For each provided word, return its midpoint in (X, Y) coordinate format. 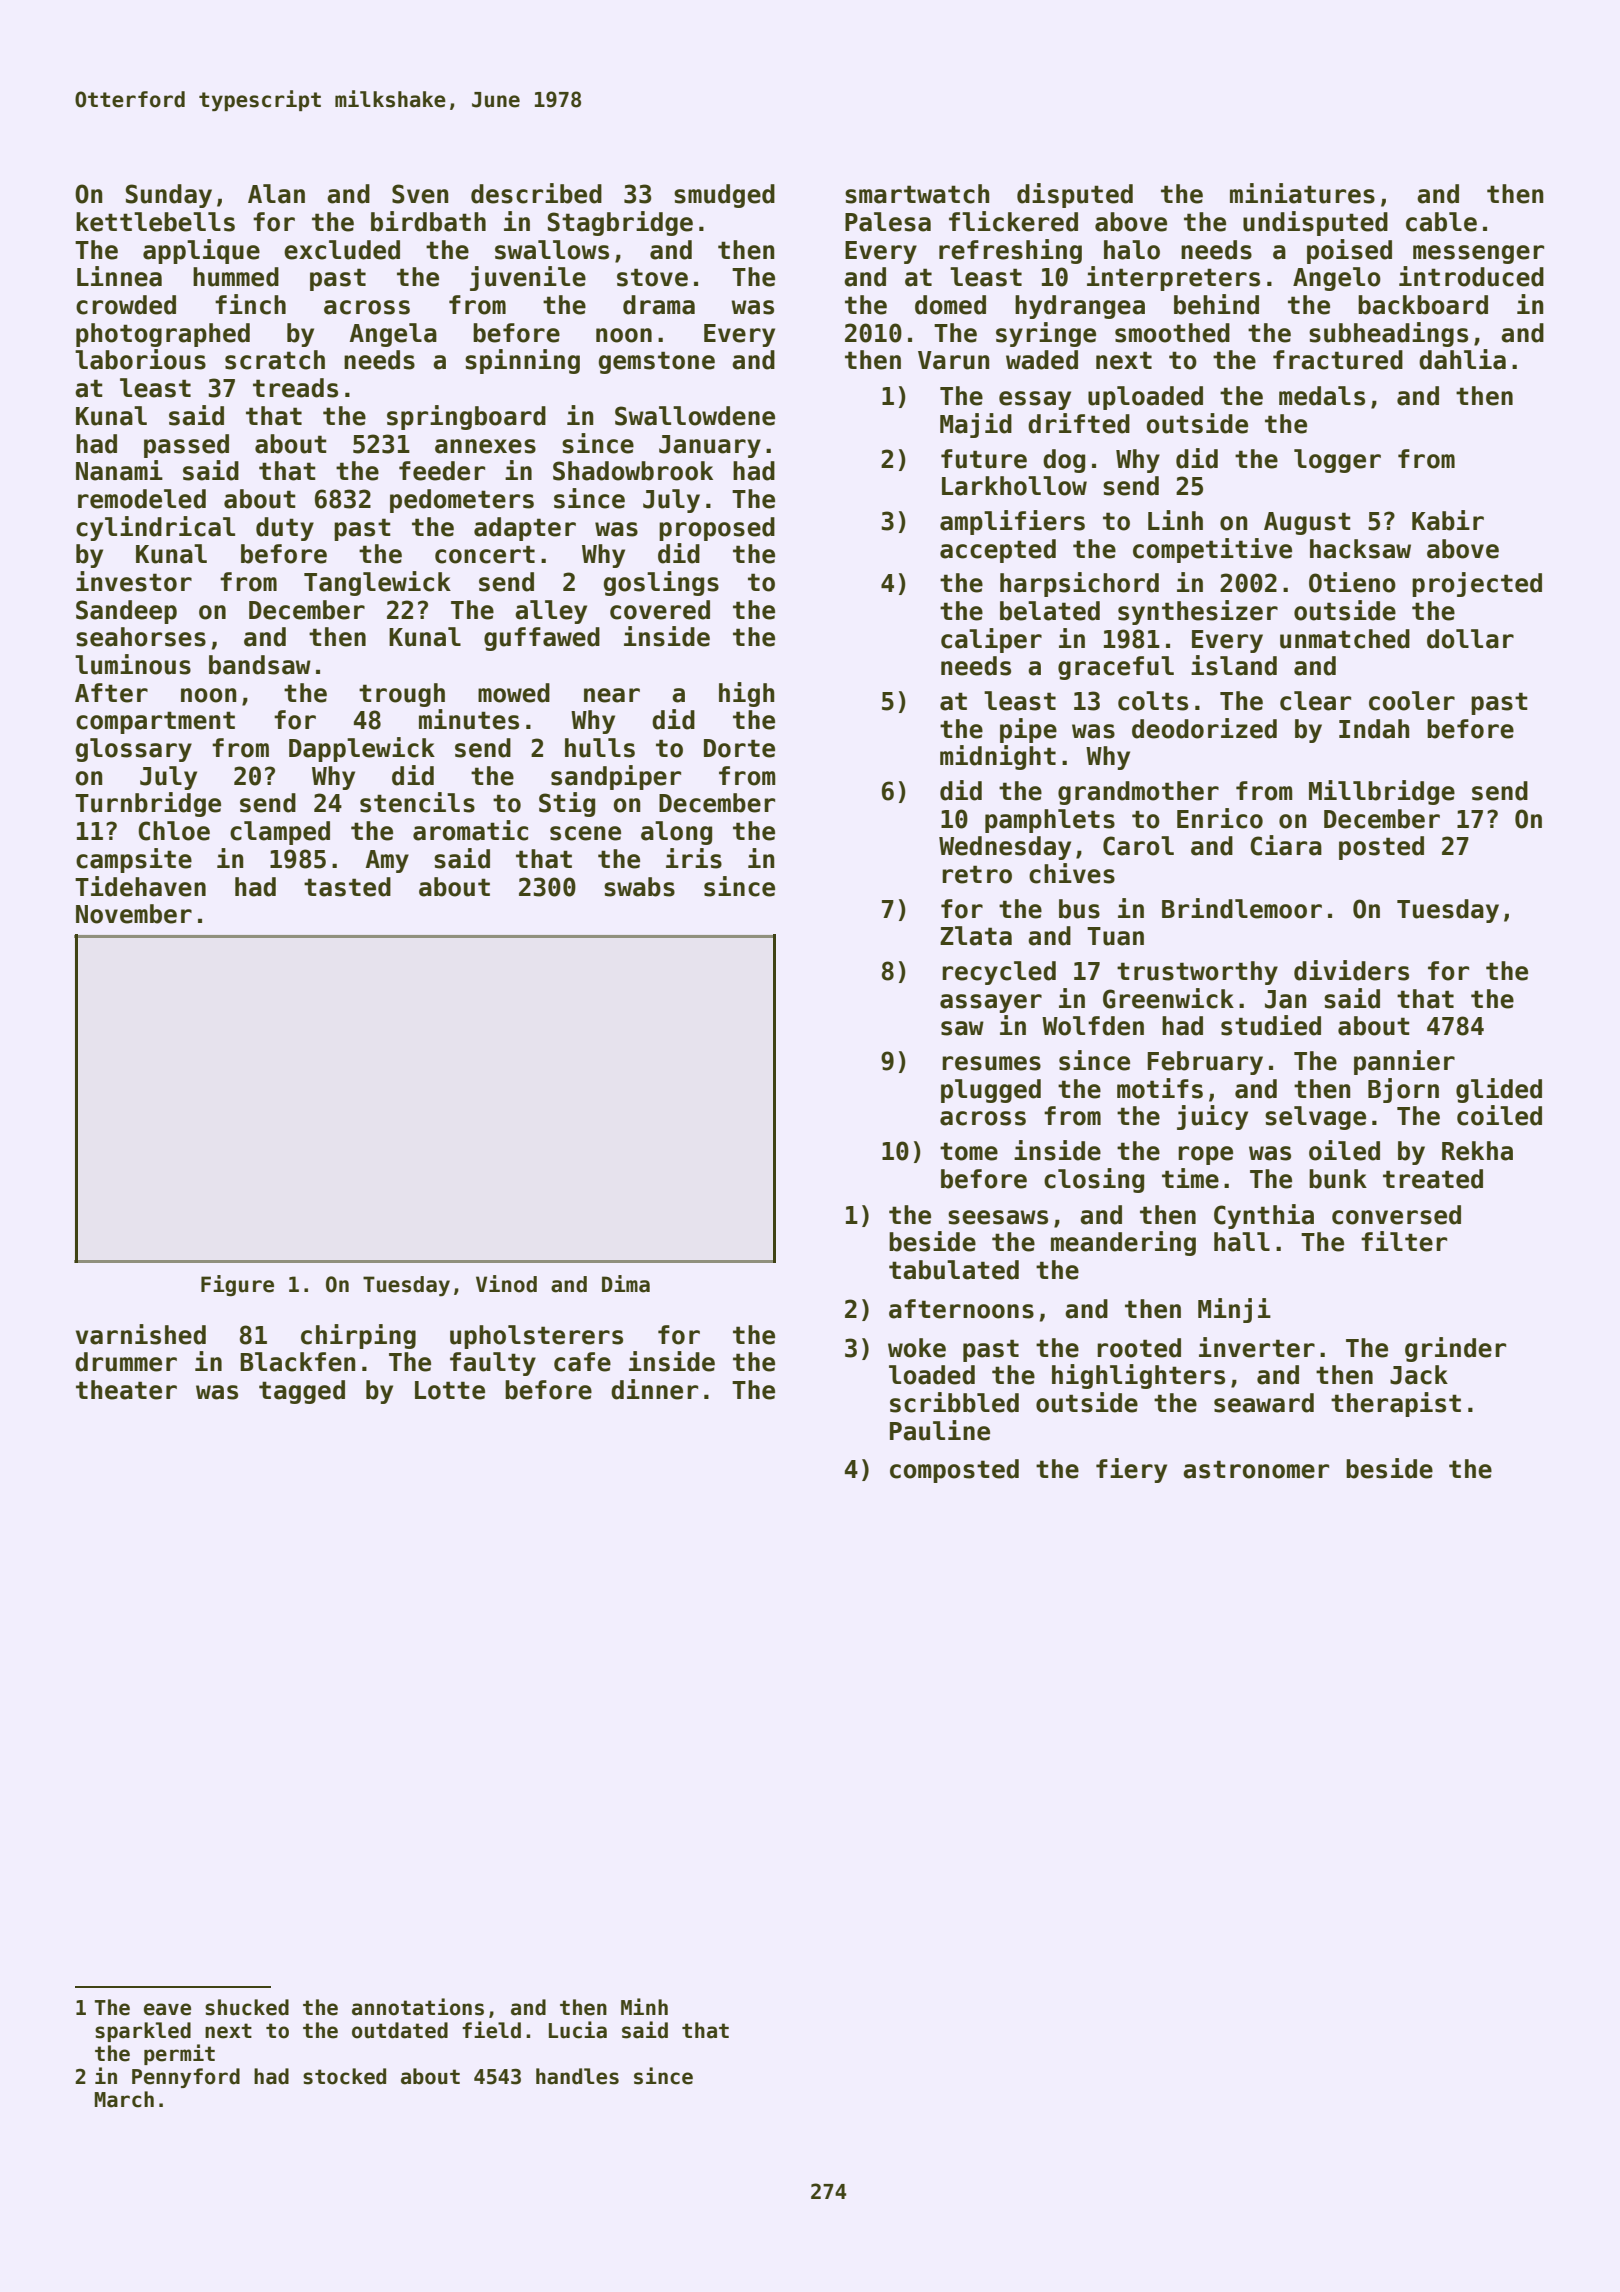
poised (1349, 251)
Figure (237, 1285)
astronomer (1256, 1469)
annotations (418, 2007)
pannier (1404, 1062)
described (536, 193)
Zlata (976, 936)
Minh (644, 2006)
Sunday (169, 196)
